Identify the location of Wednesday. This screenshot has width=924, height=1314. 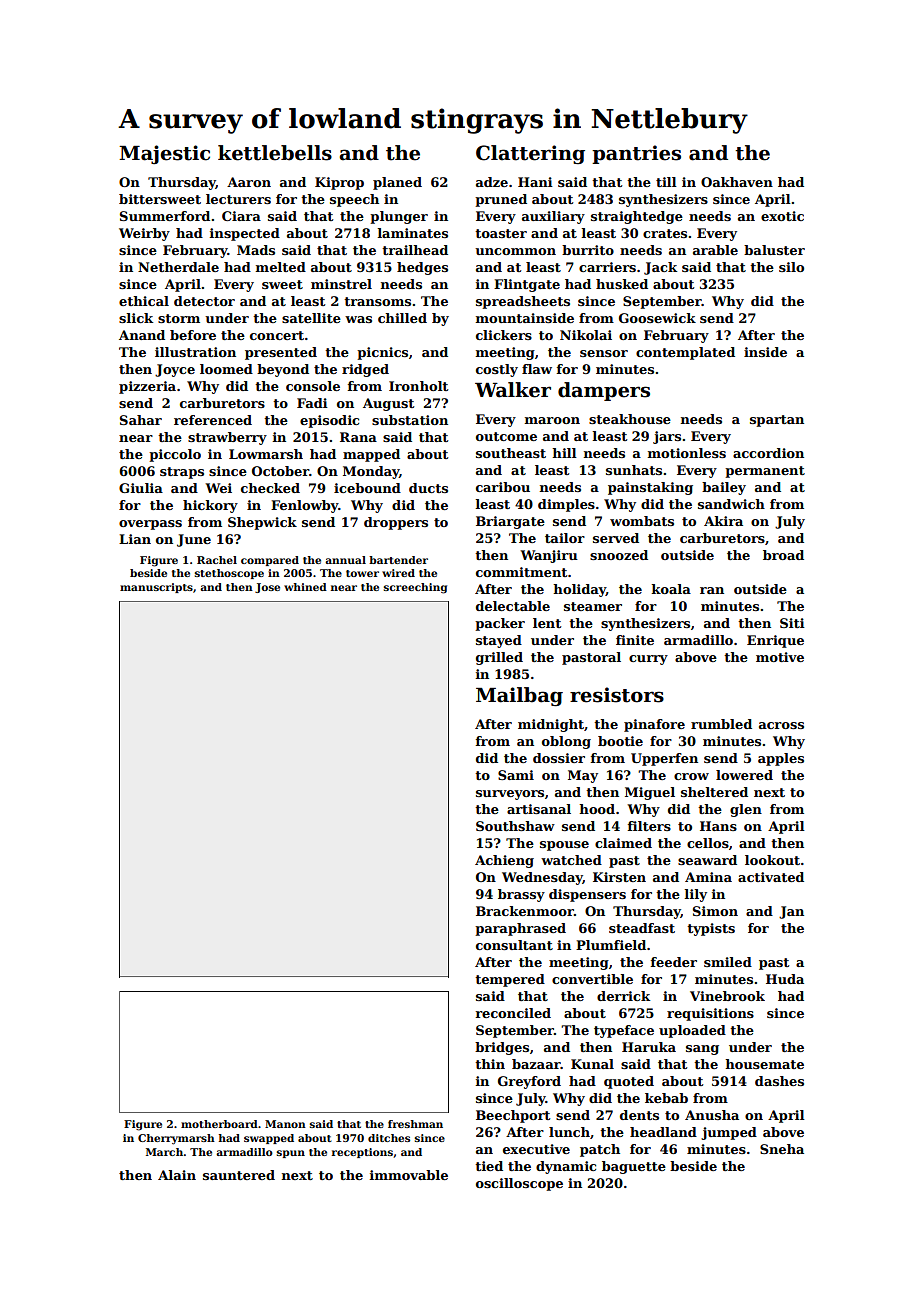
(542, 878).
